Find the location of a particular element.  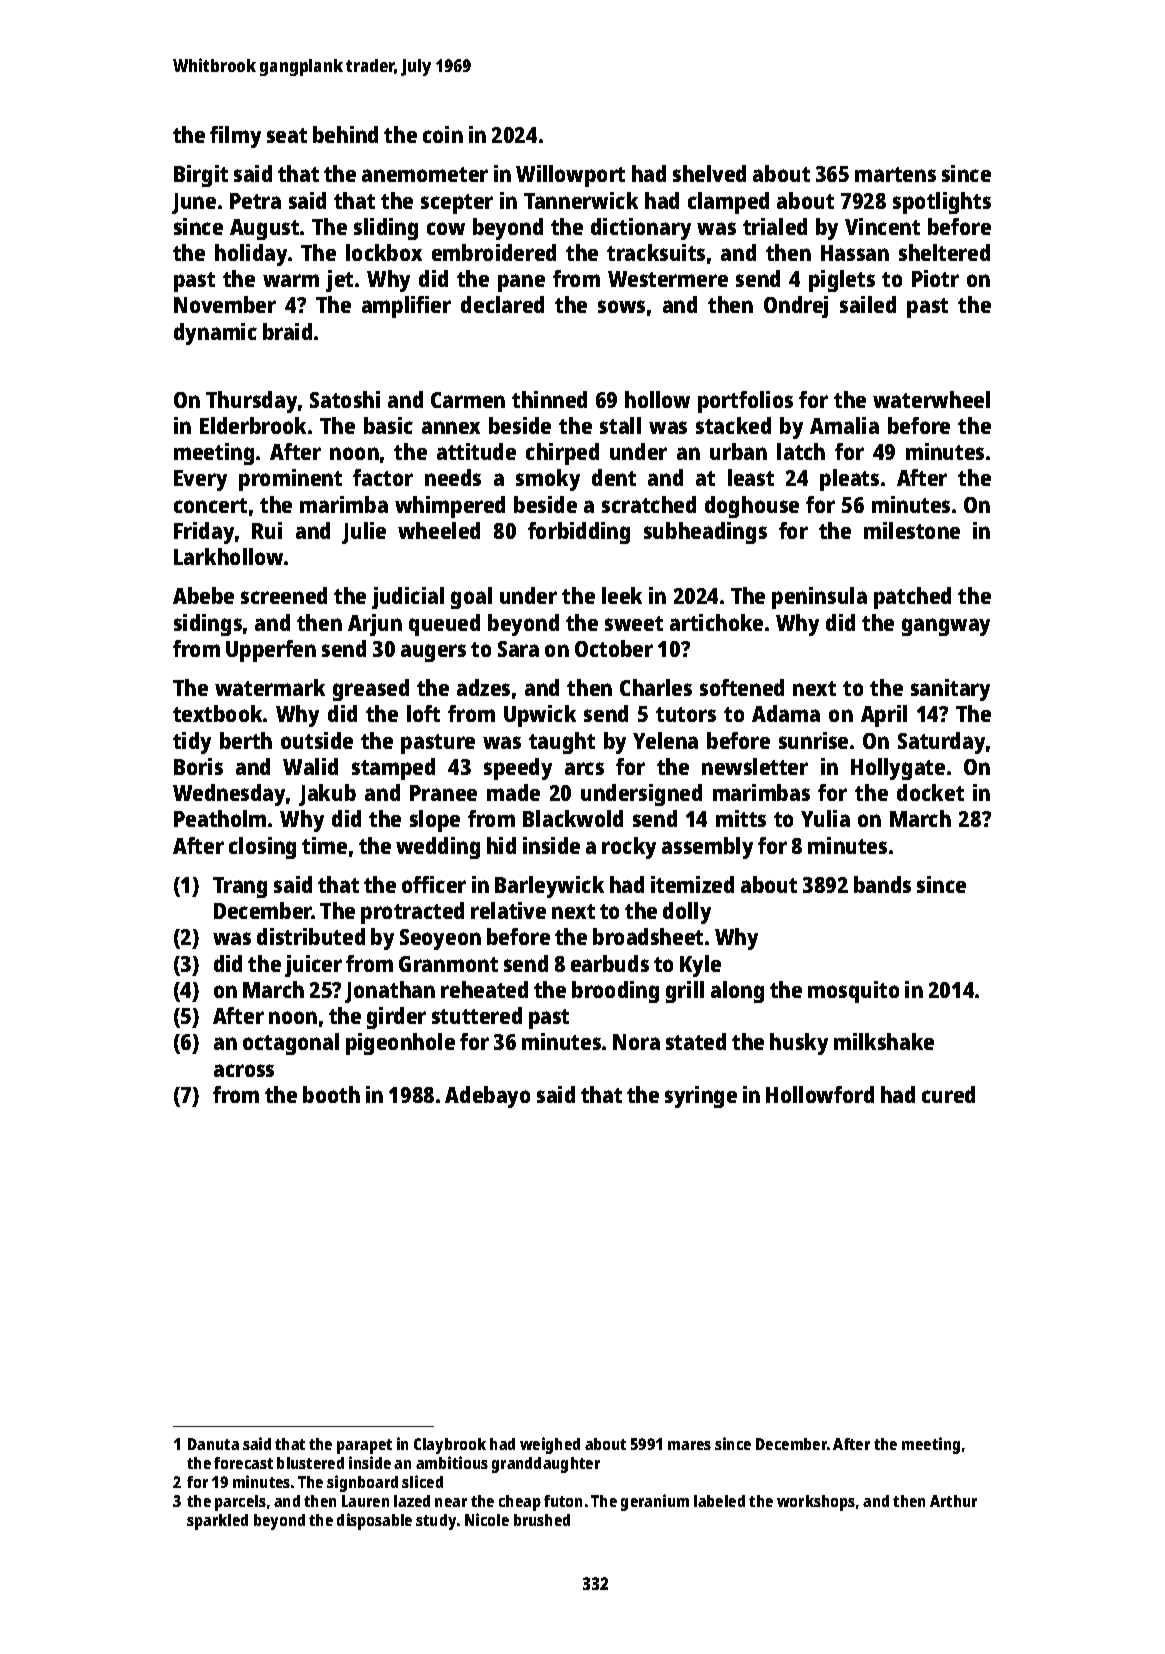

shelved is located at coordinates (709, 173).
